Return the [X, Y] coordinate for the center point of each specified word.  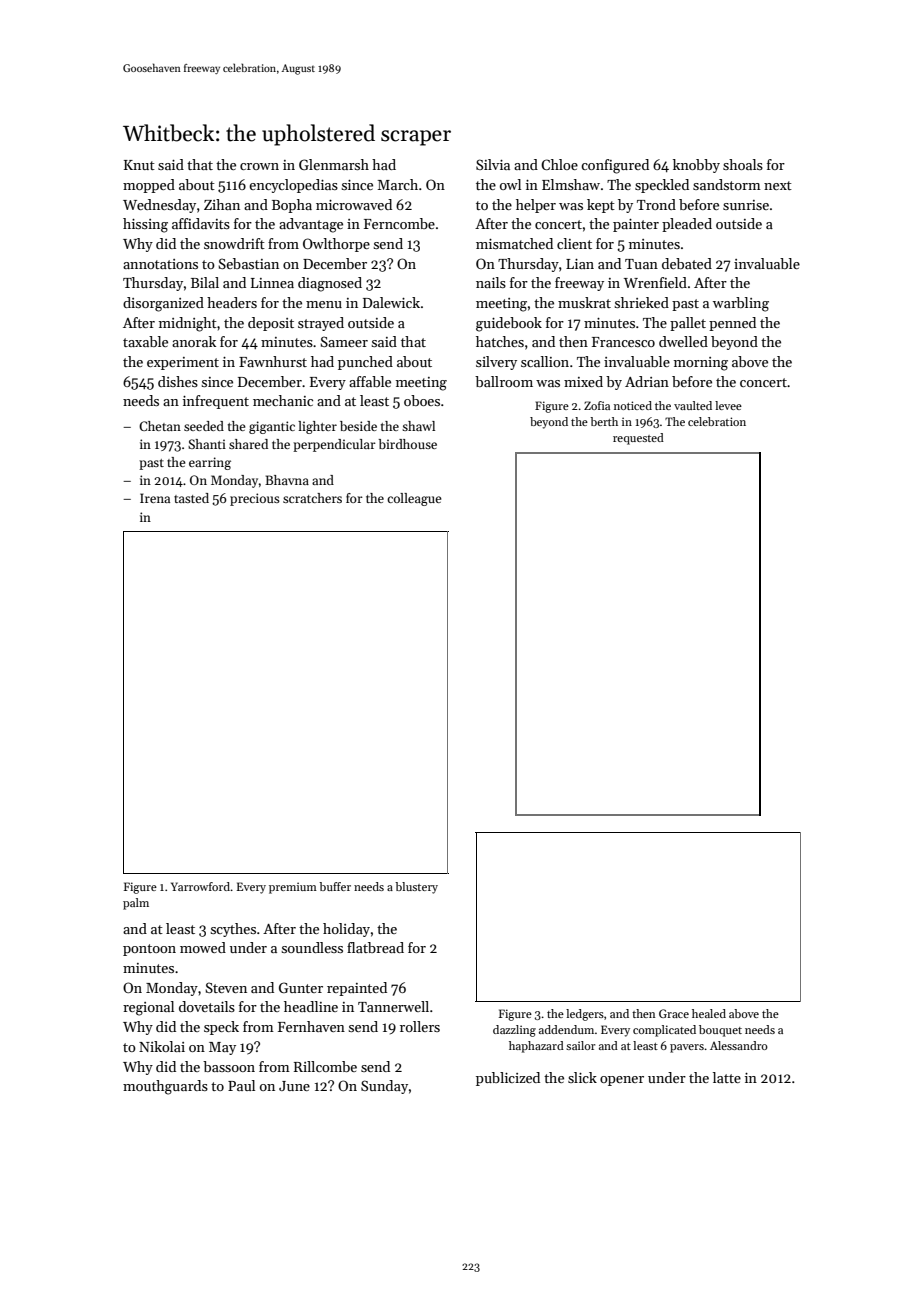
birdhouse [407, 444]
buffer [335, 886]
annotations [160, 264]
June [294, 1086]
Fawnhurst [273, 361]
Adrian [647, 381]
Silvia [493, 164]
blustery [416, 888]
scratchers [312, 498]
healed [709, 1013]
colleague [414, 499]
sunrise [746, 205]
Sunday [384, 1087]
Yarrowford [200, 886]
